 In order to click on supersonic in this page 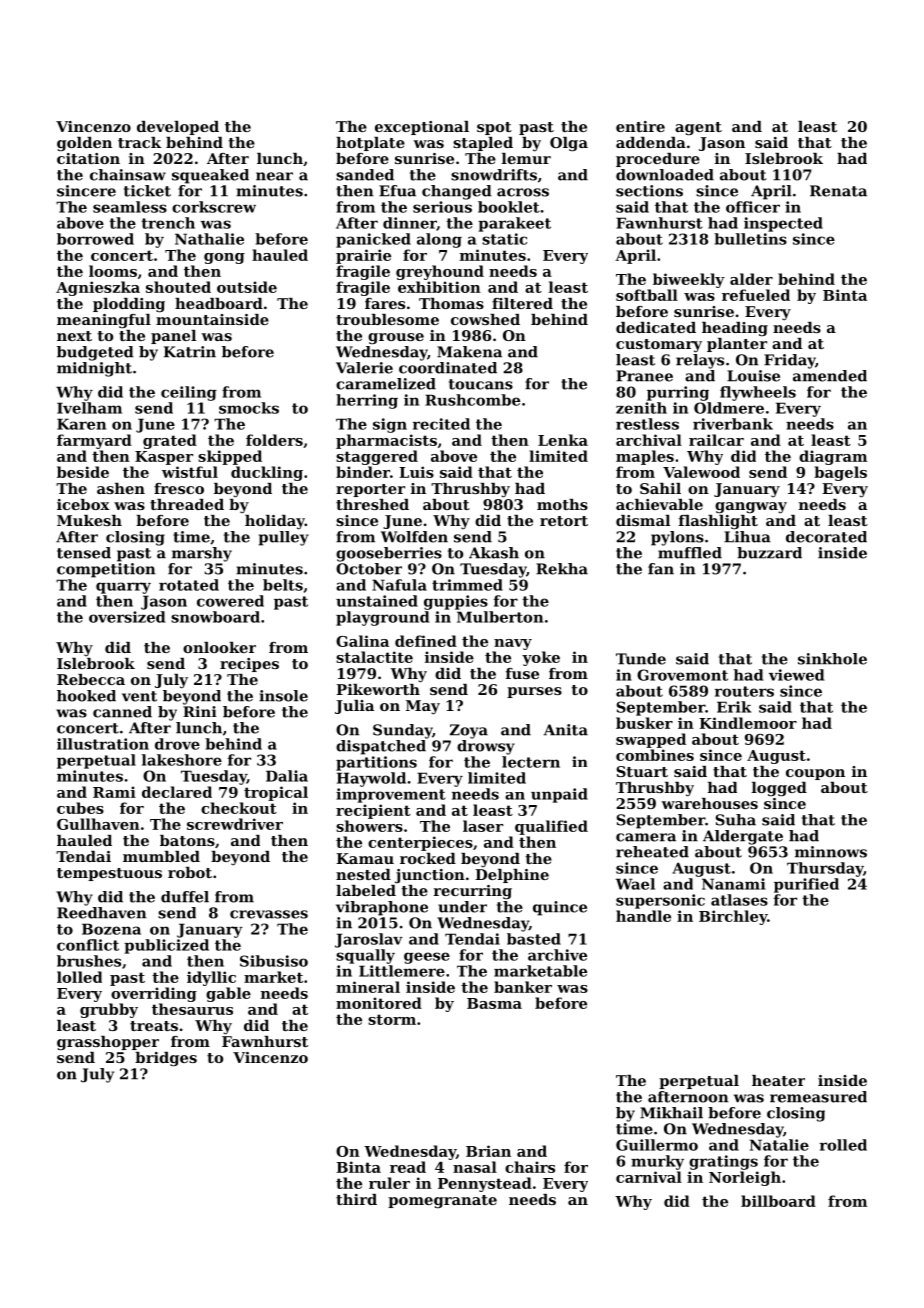, I will do `click(660, 901)`.
